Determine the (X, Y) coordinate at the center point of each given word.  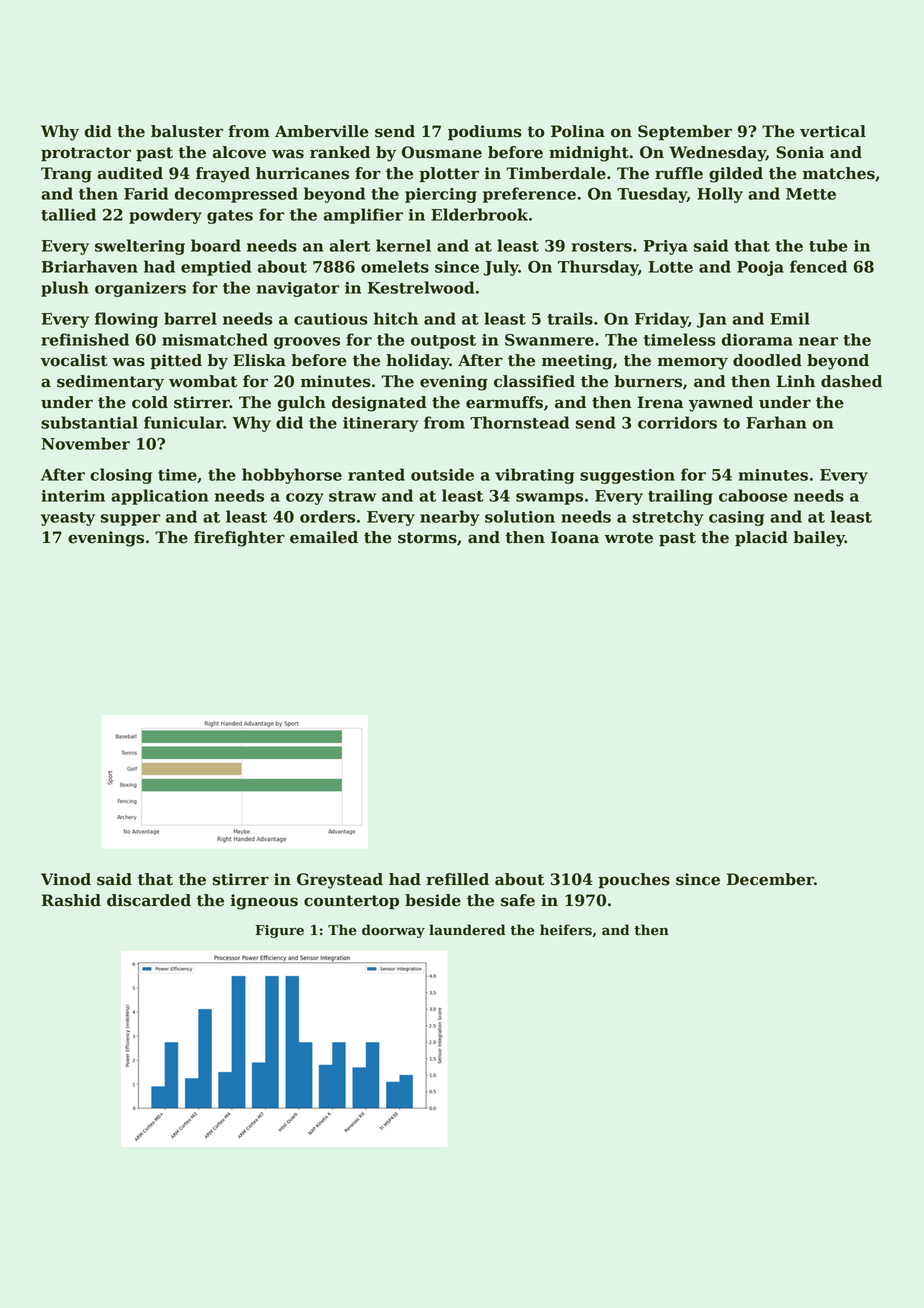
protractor (86, 154)
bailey (819, 539)
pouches (634, 881)
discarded (149, 900)
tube (828, 245)
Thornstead (519, 422)
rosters (602, 246)
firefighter (239, 539)
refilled (457, 879)
